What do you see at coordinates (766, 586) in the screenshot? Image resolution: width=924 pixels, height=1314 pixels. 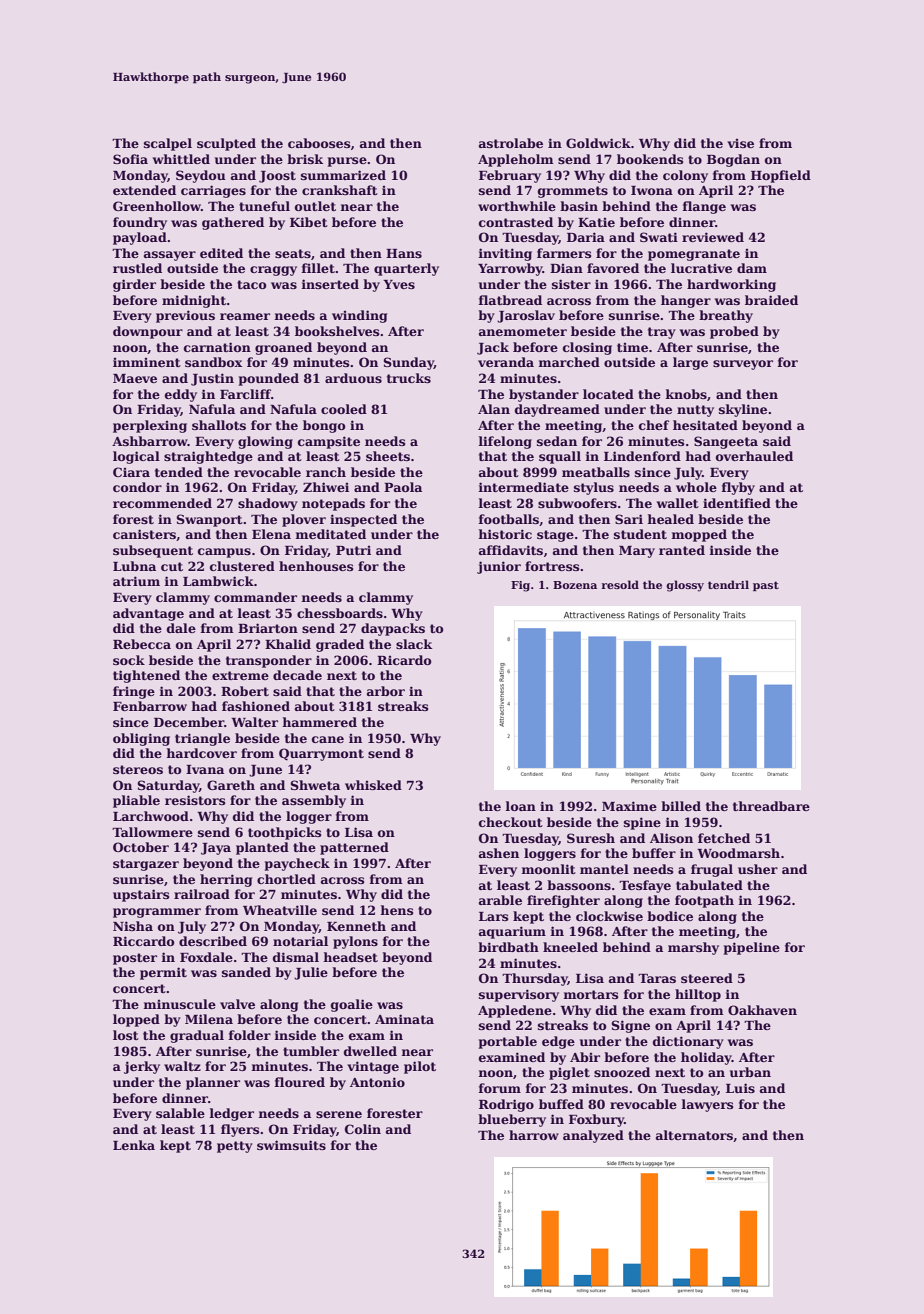 I see `past` at bounding box center [766, 586].
